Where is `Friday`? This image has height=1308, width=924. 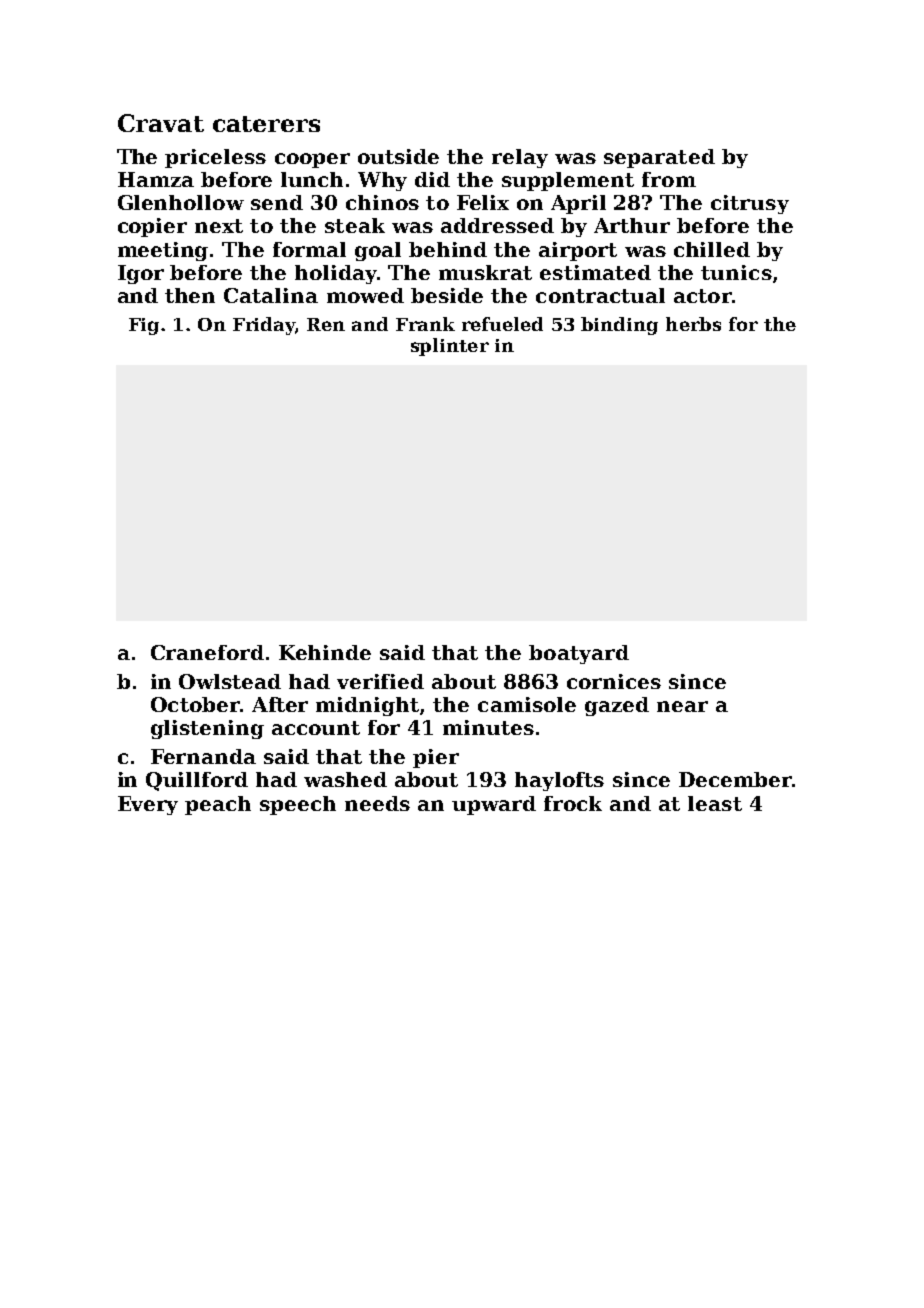 Friday is located at coordinates (264, 326).
